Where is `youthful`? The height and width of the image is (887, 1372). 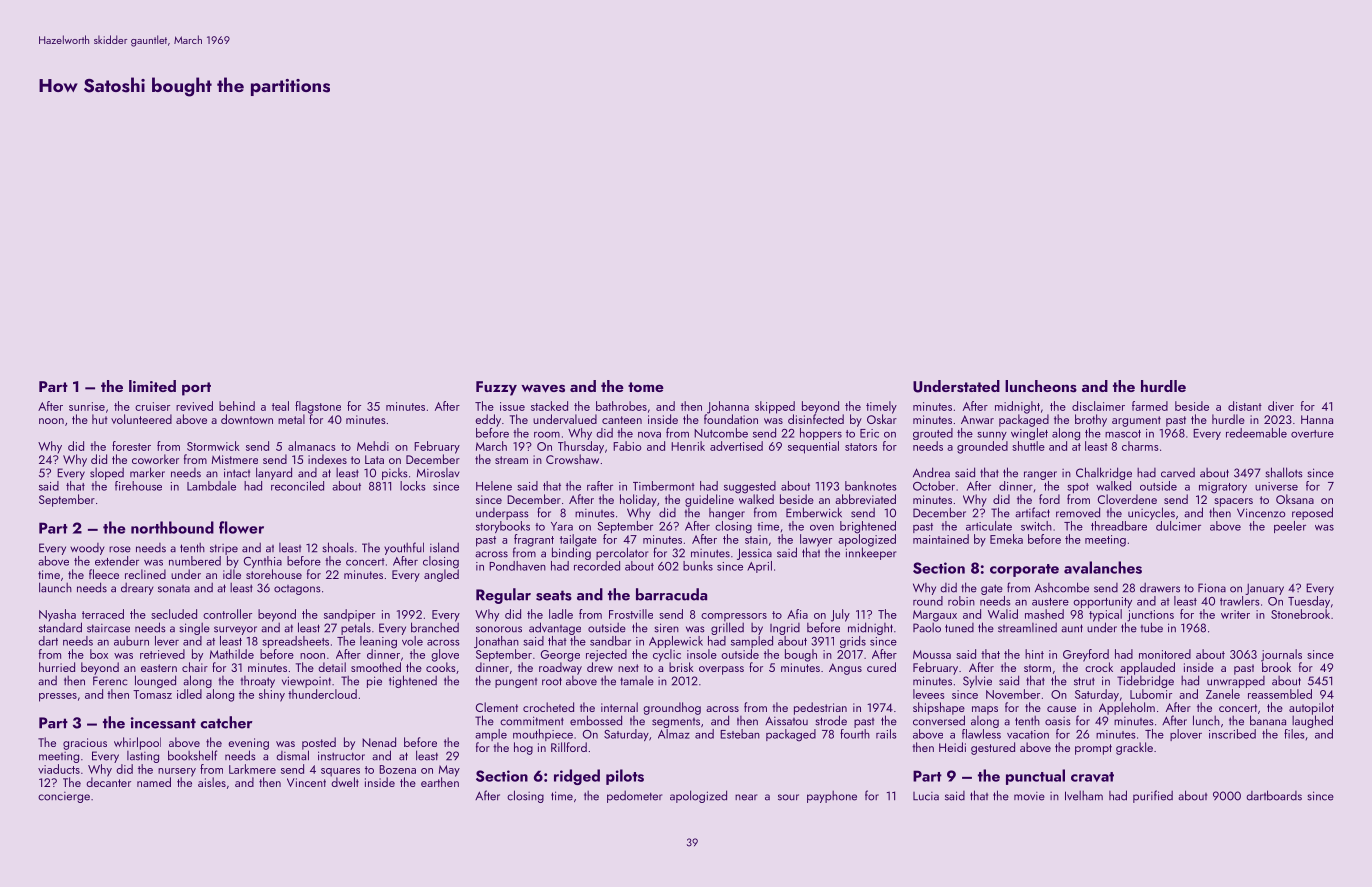
youthful is located at coordinates (404, 548).
